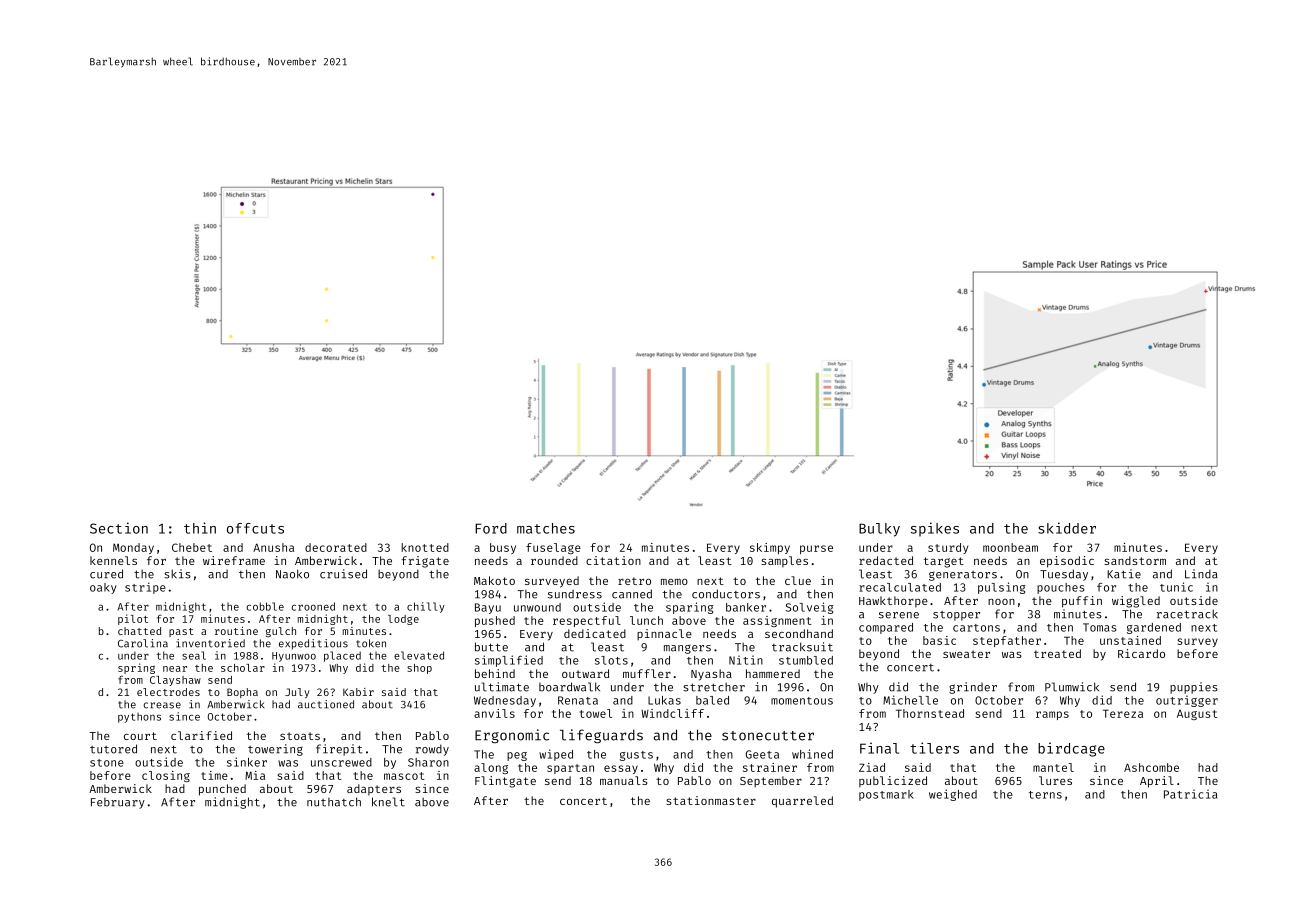 The image size is (1308, 924). I want to click on essay, so click(621, 769).
